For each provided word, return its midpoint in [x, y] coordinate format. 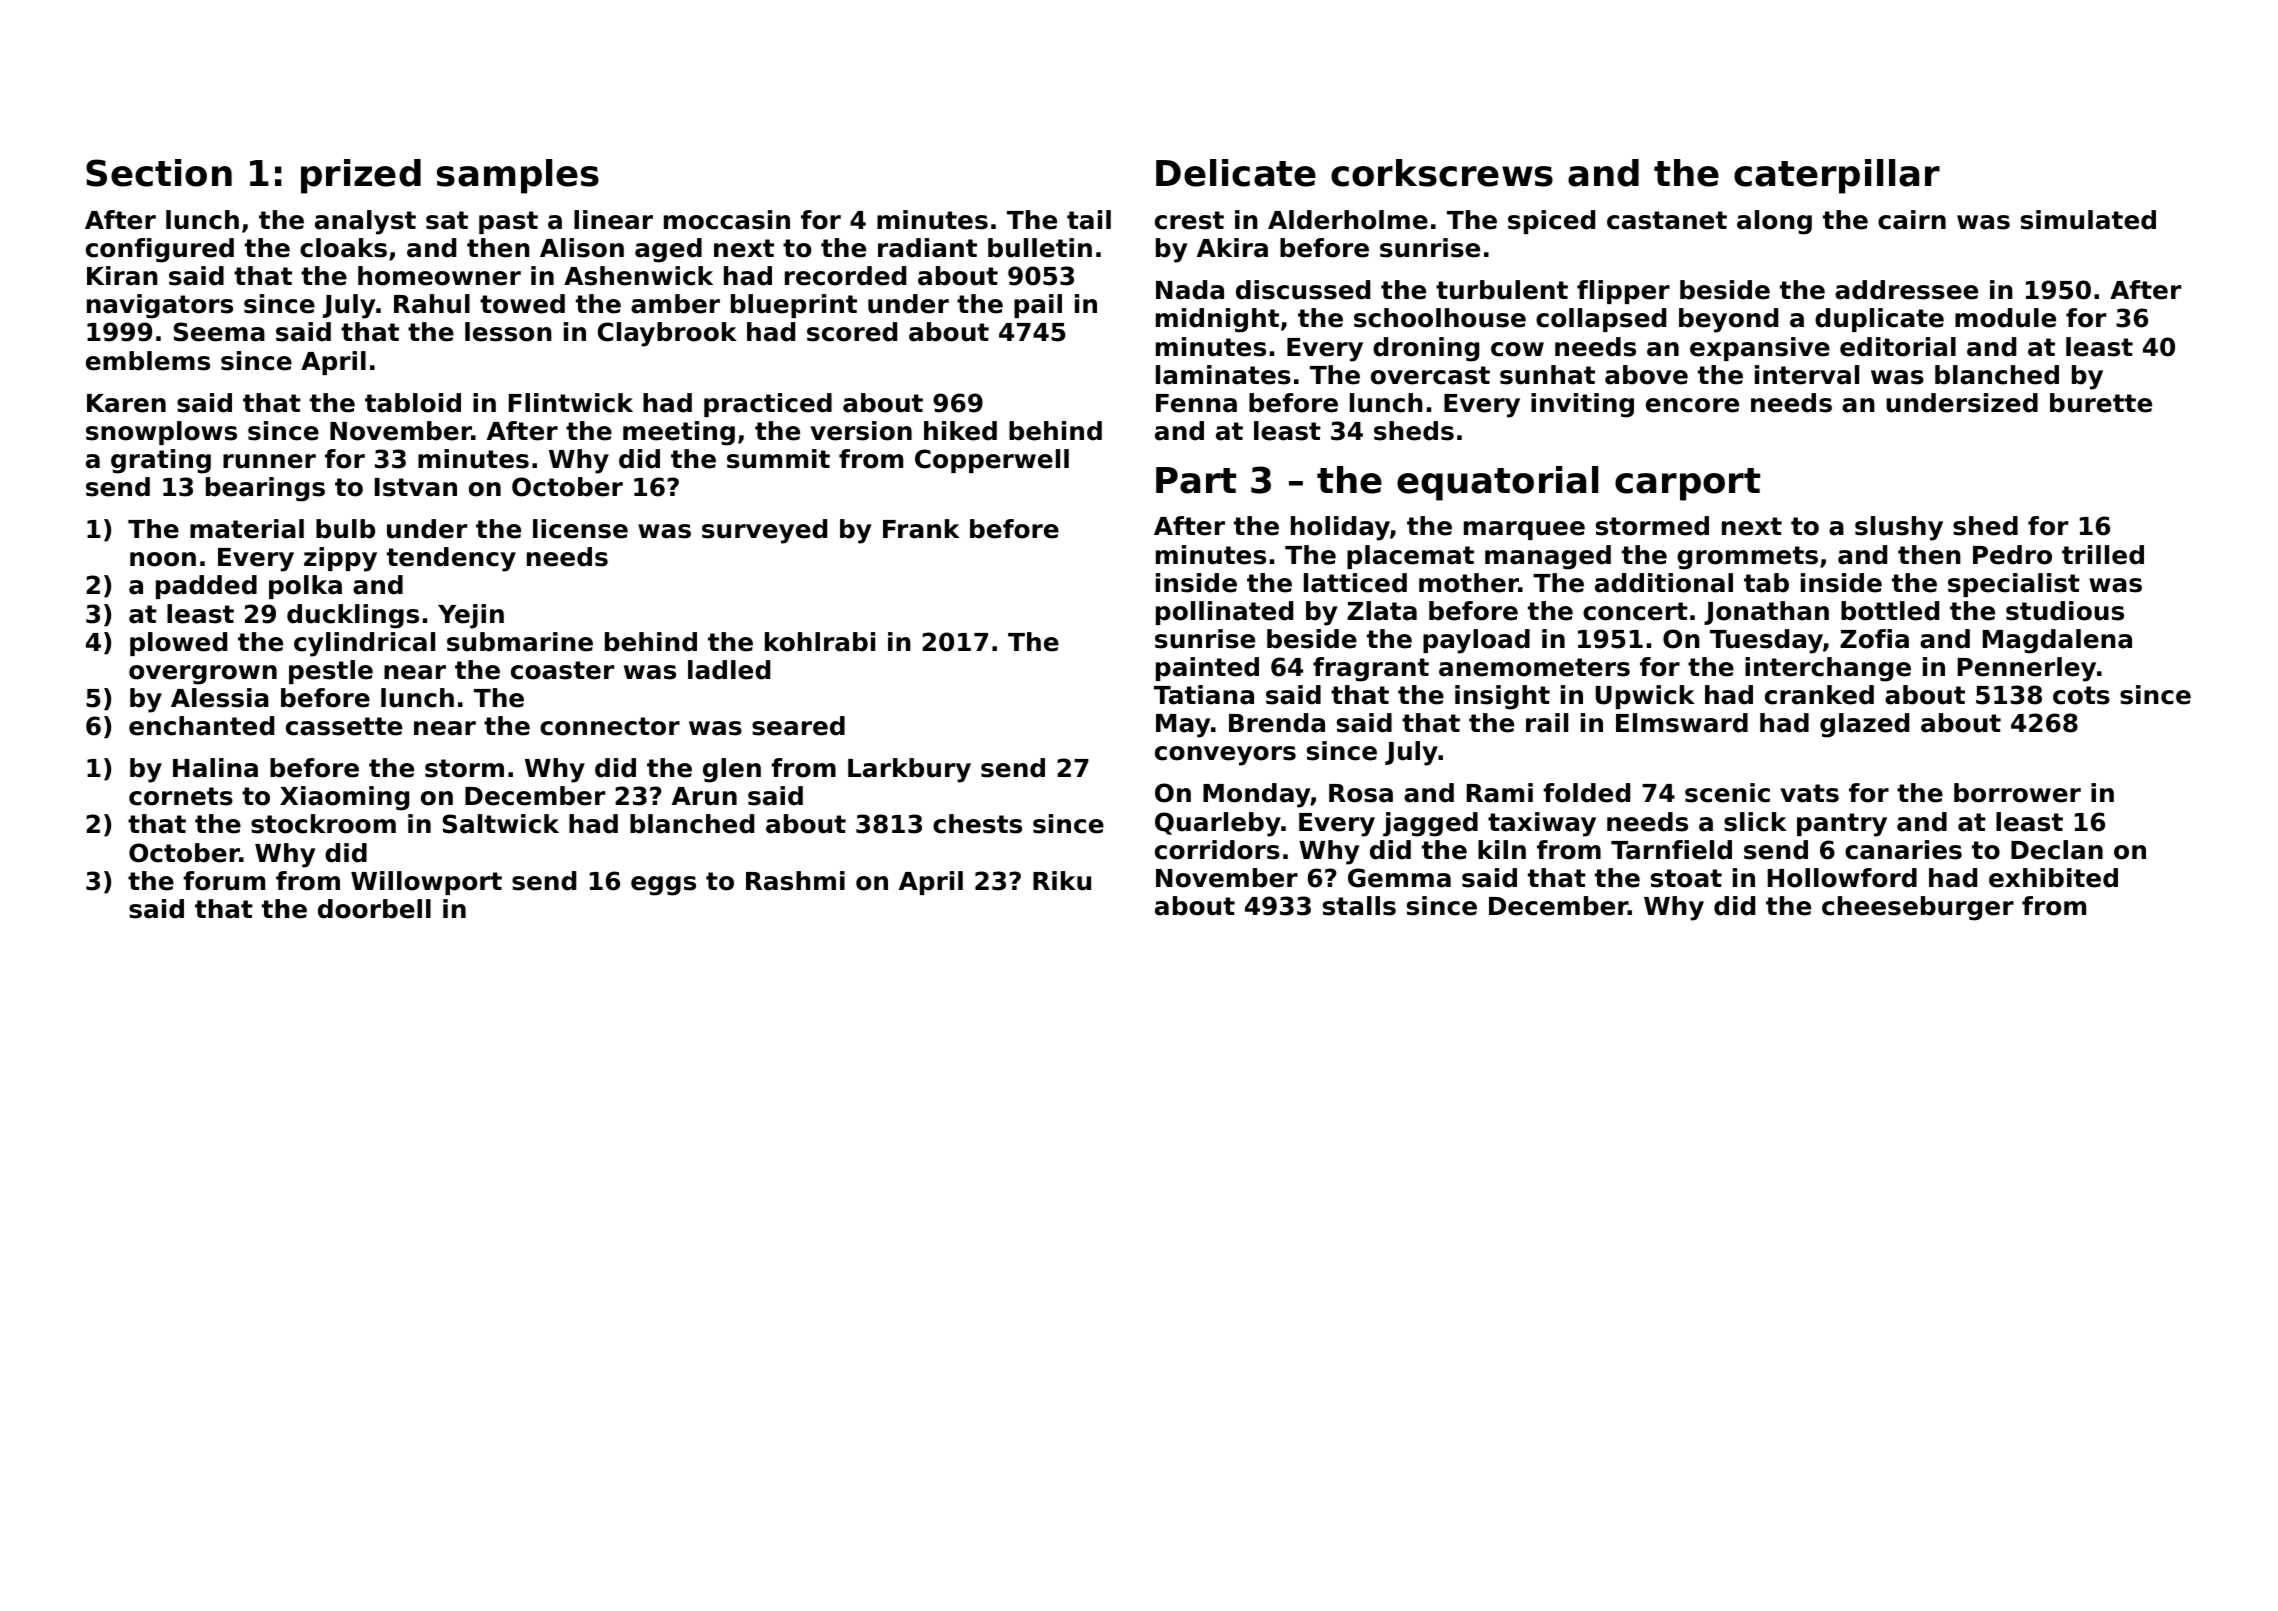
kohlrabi [820, 642]
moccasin [727, 220]
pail [1038, 306]
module [2005, 318]
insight [1502, 697]
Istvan [416, 487]
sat [447, 220]
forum [224, 881]
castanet [1667, 220]
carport [1687, 484]
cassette [344, 726]
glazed [1864, 725]
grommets [1747, 558]
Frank [921, 529]
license [580, 529]
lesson [508, 332]
